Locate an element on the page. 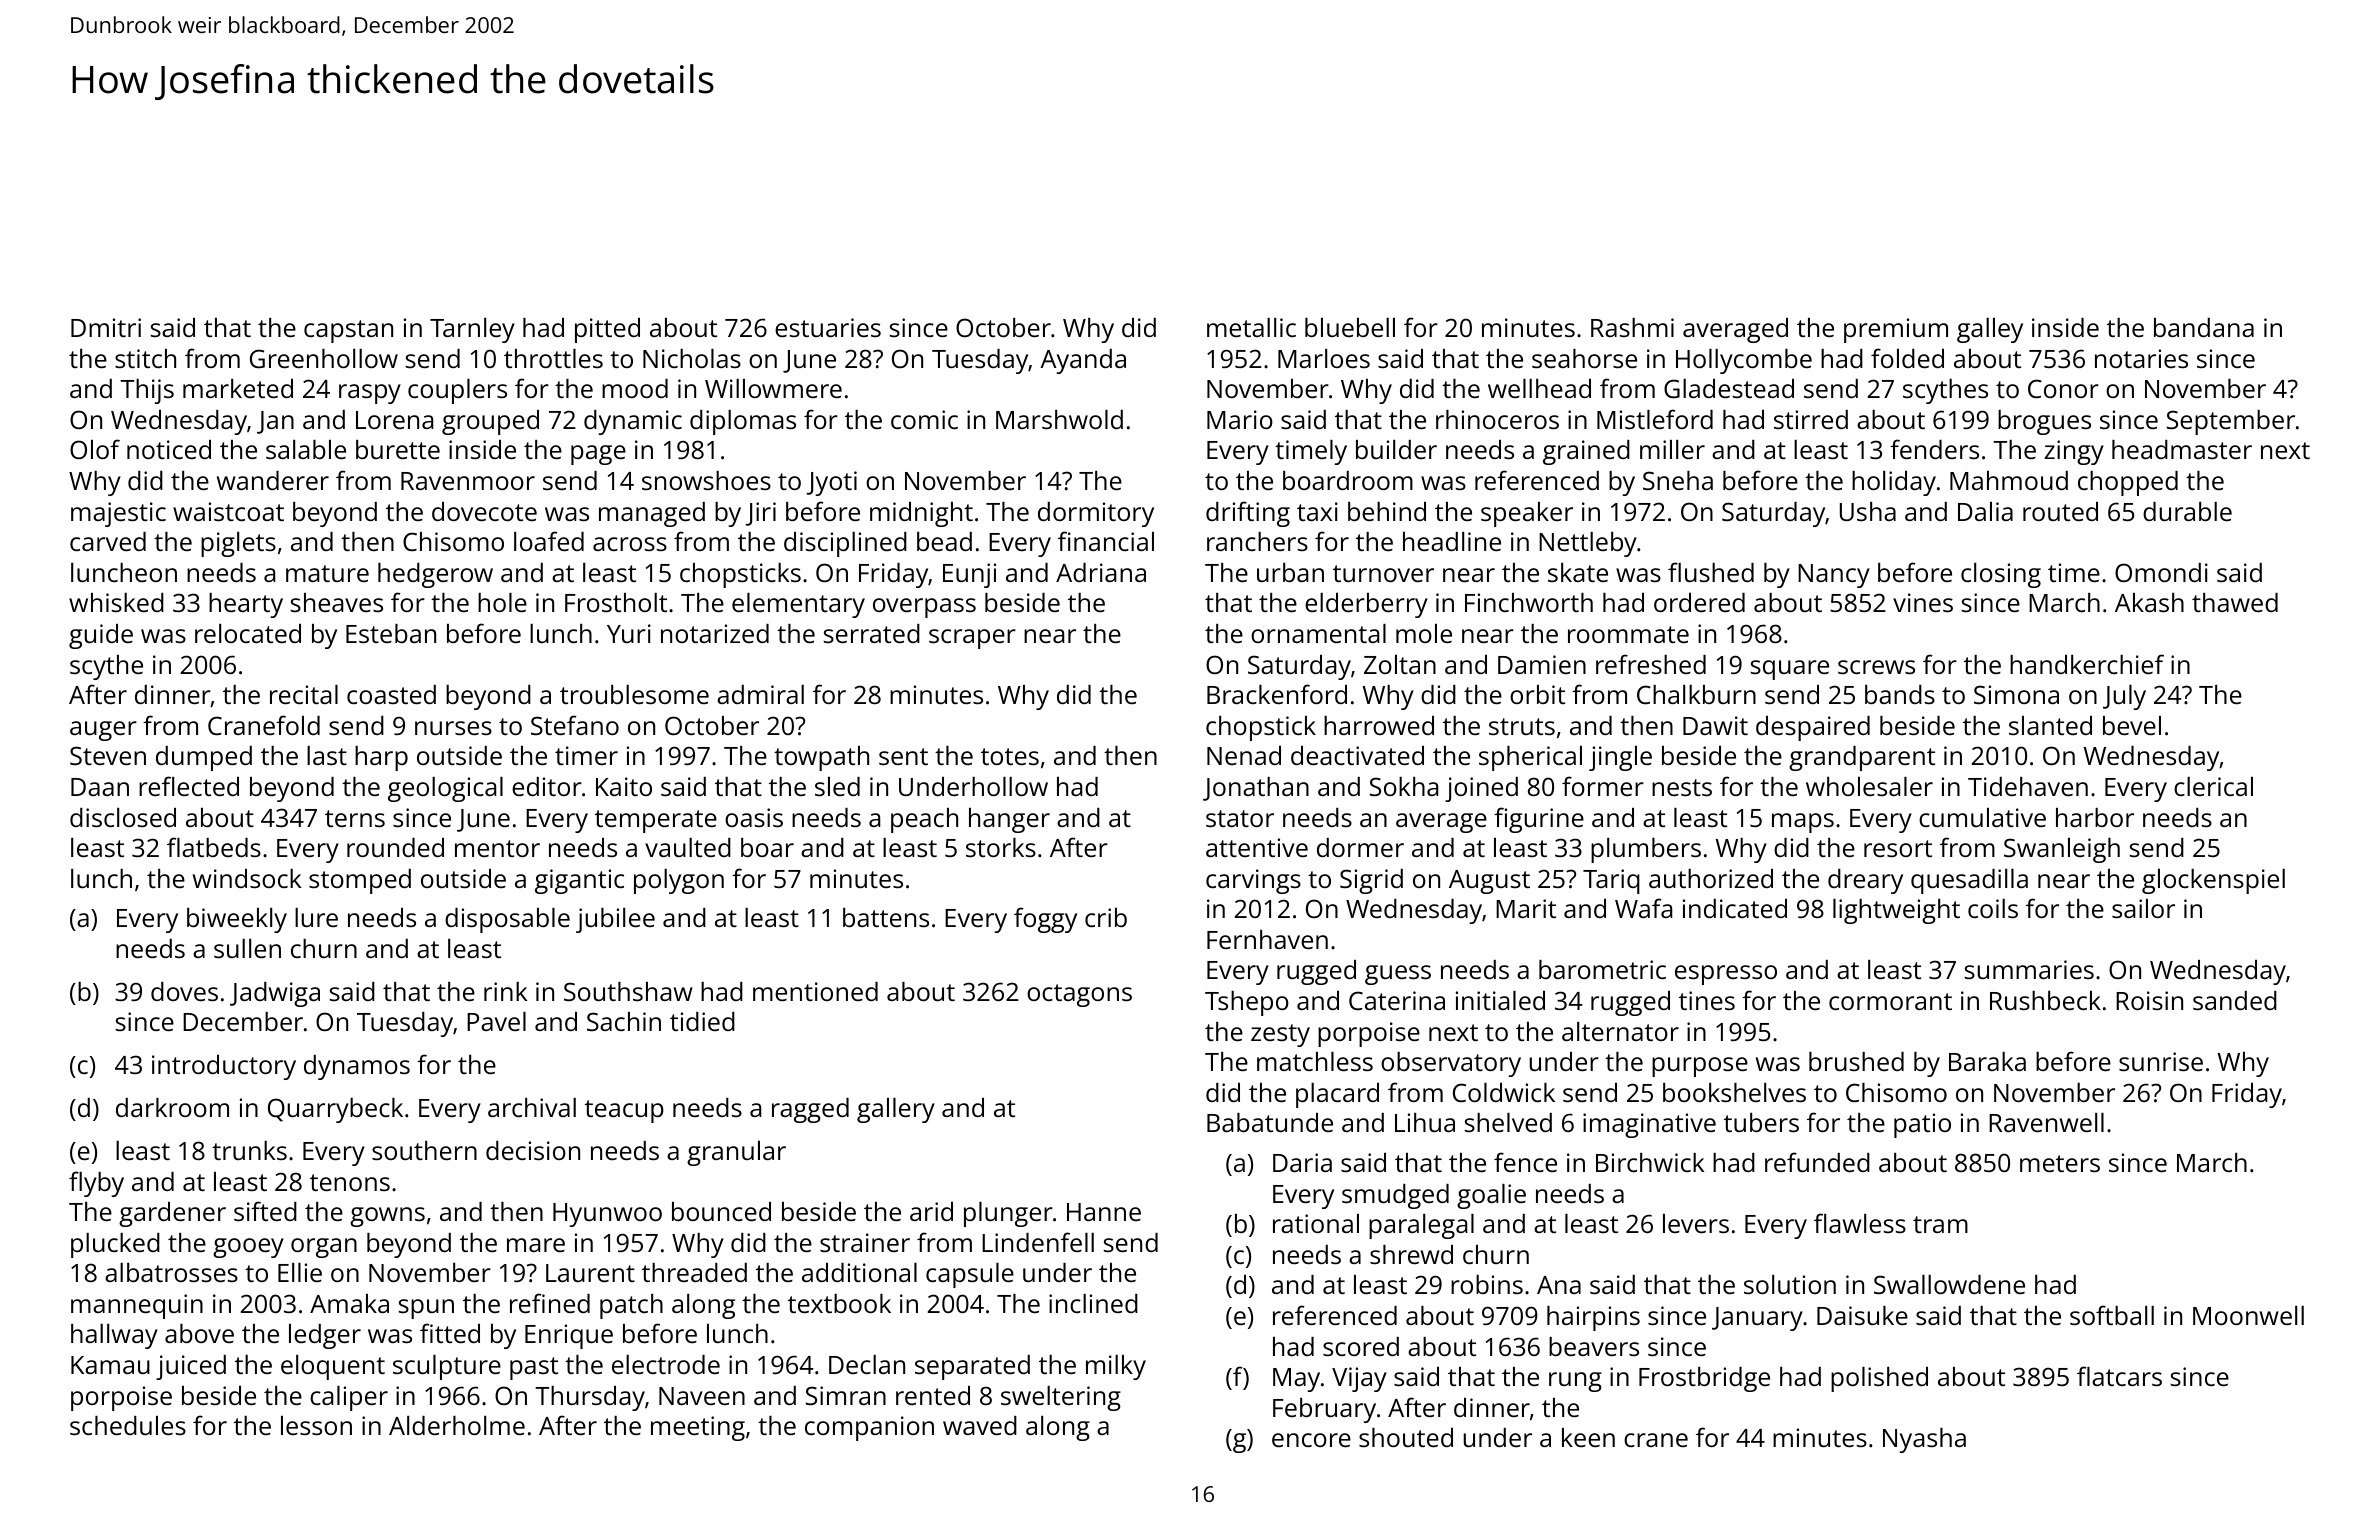 This page has height=1540, width=2380. refreshed is located at coordinates (1651, 664).
